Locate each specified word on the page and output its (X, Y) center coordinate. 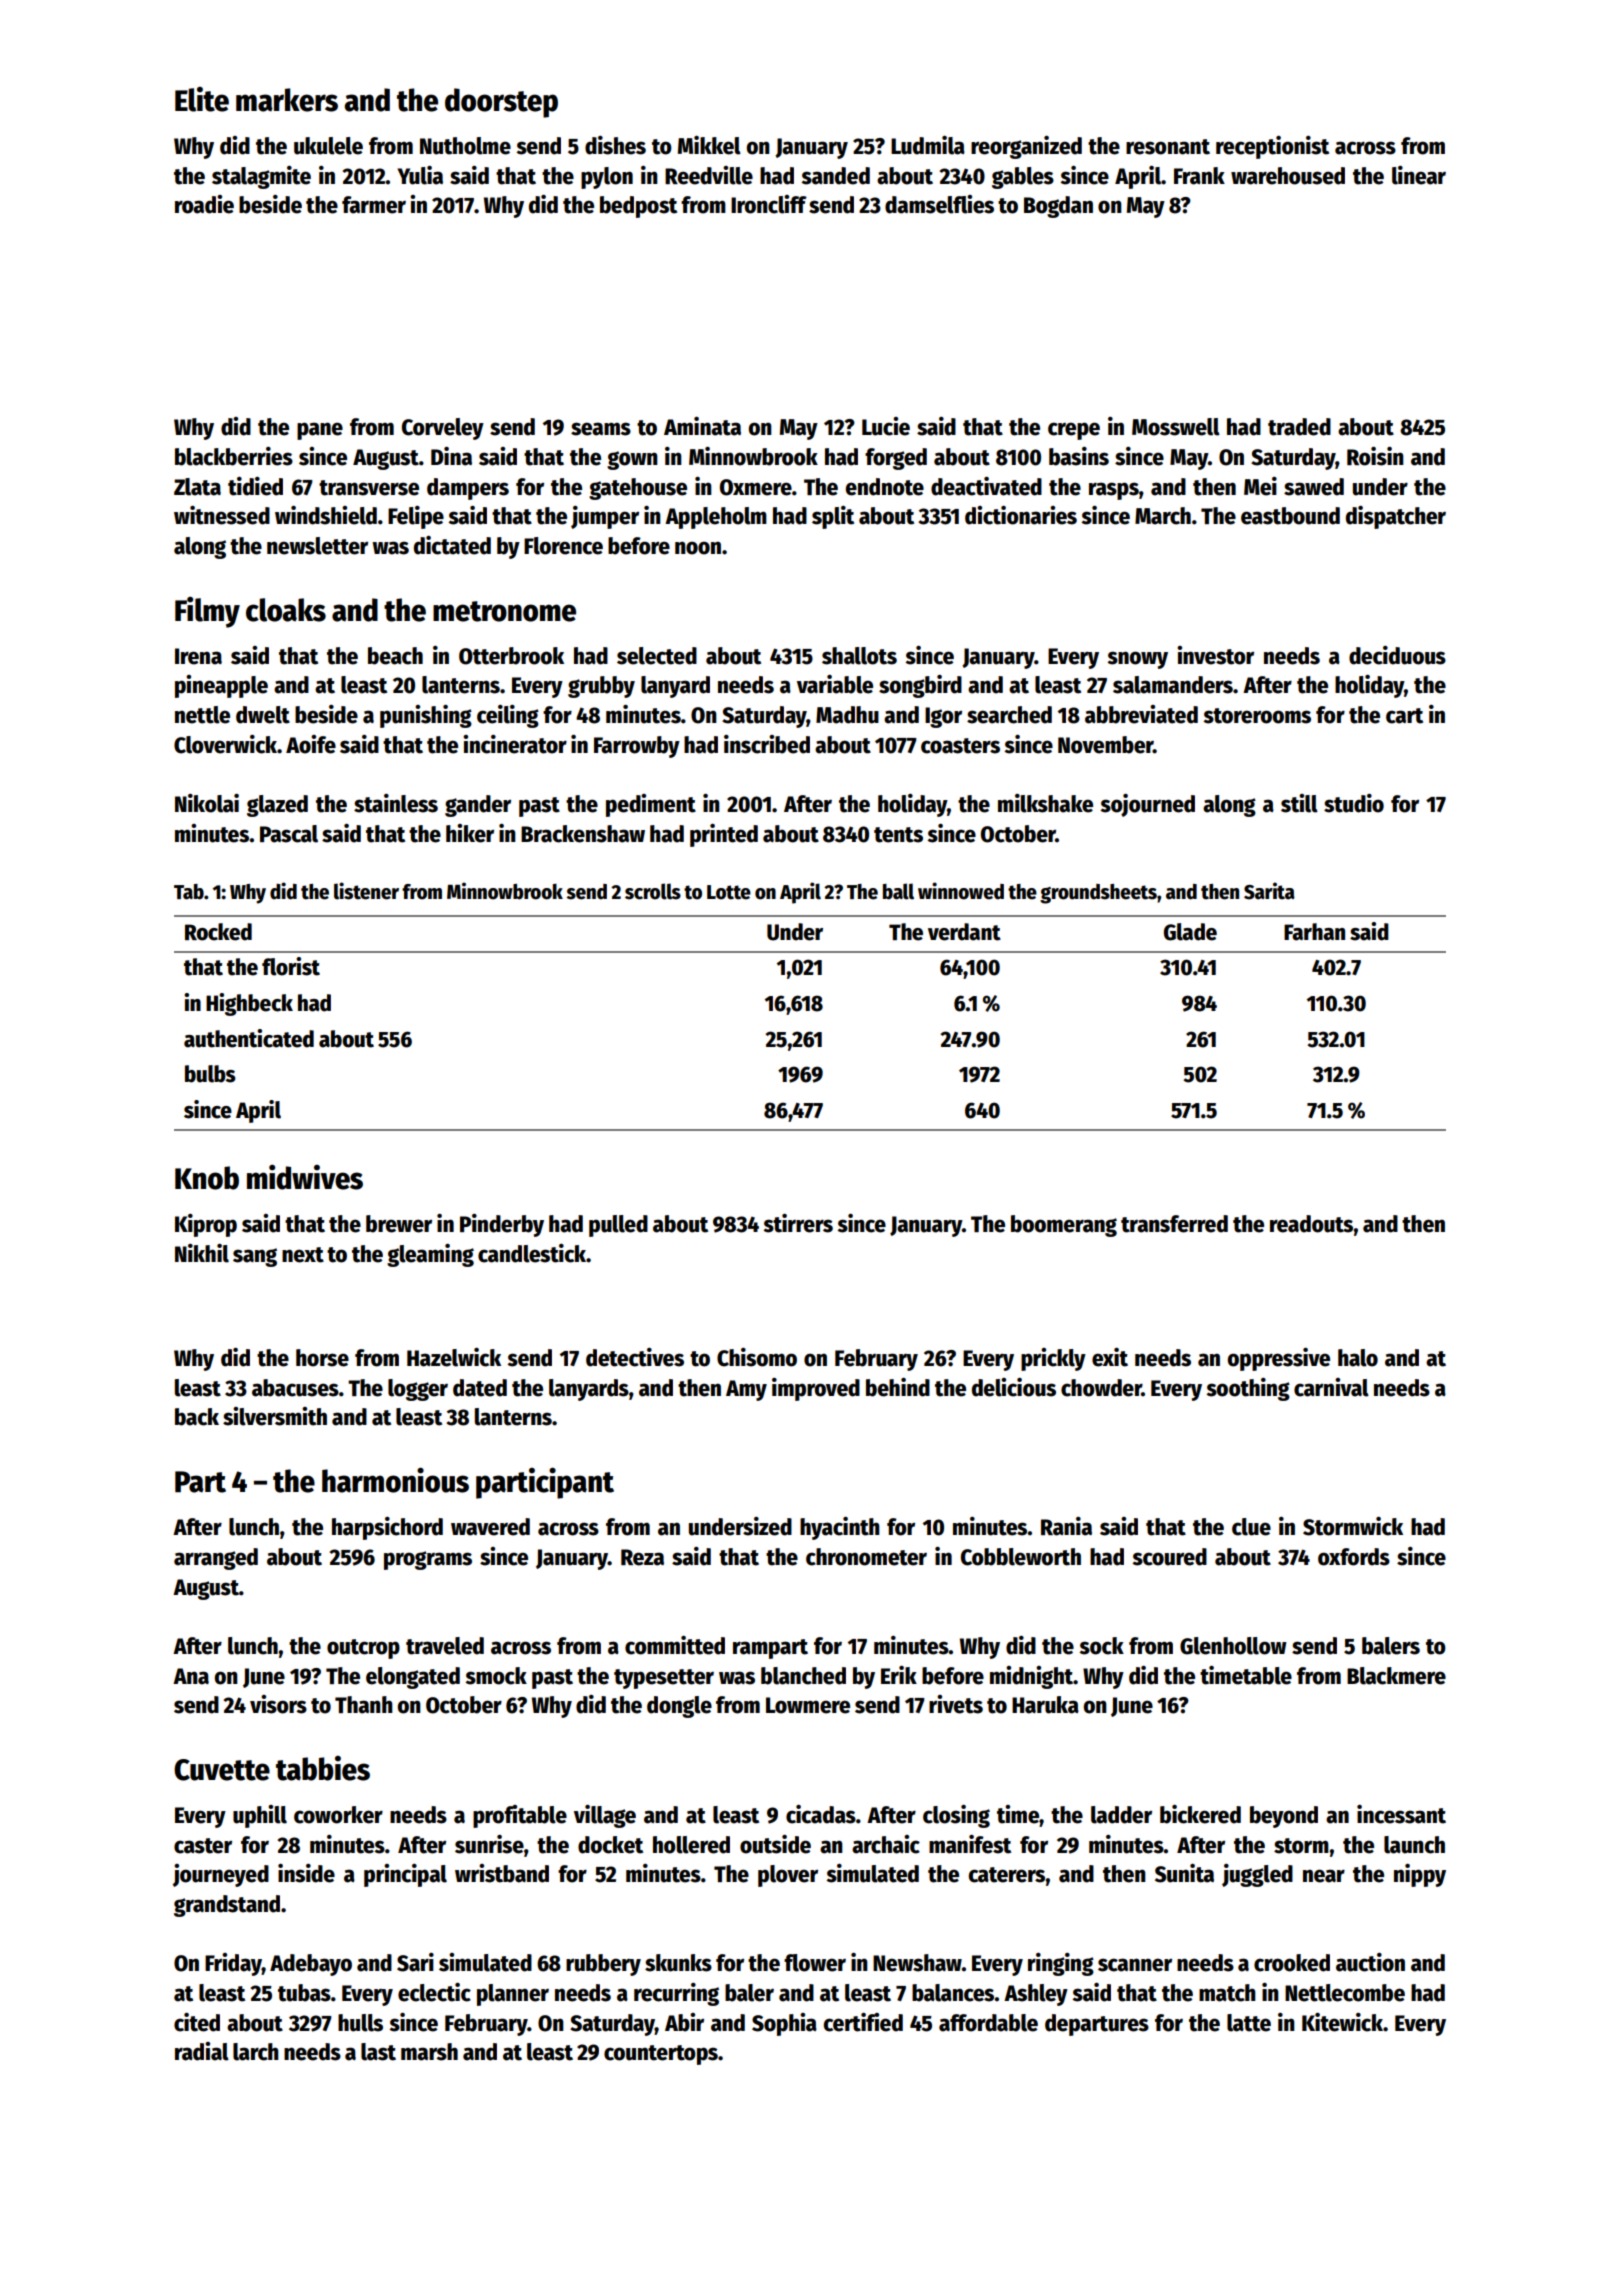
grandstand (227, 1906)
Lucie (886, 426)
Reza (642, 1557)
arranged (216, 1559)
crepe (1074, 431)
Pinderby (502, 1225)
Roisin (1375, 456)
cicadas (821, 1814)
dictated (452, 545)
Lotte (729, 892)
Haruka (1045, 1705)
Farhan (1314, 932)
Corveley (443, 429)
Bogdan (1058, 207)
